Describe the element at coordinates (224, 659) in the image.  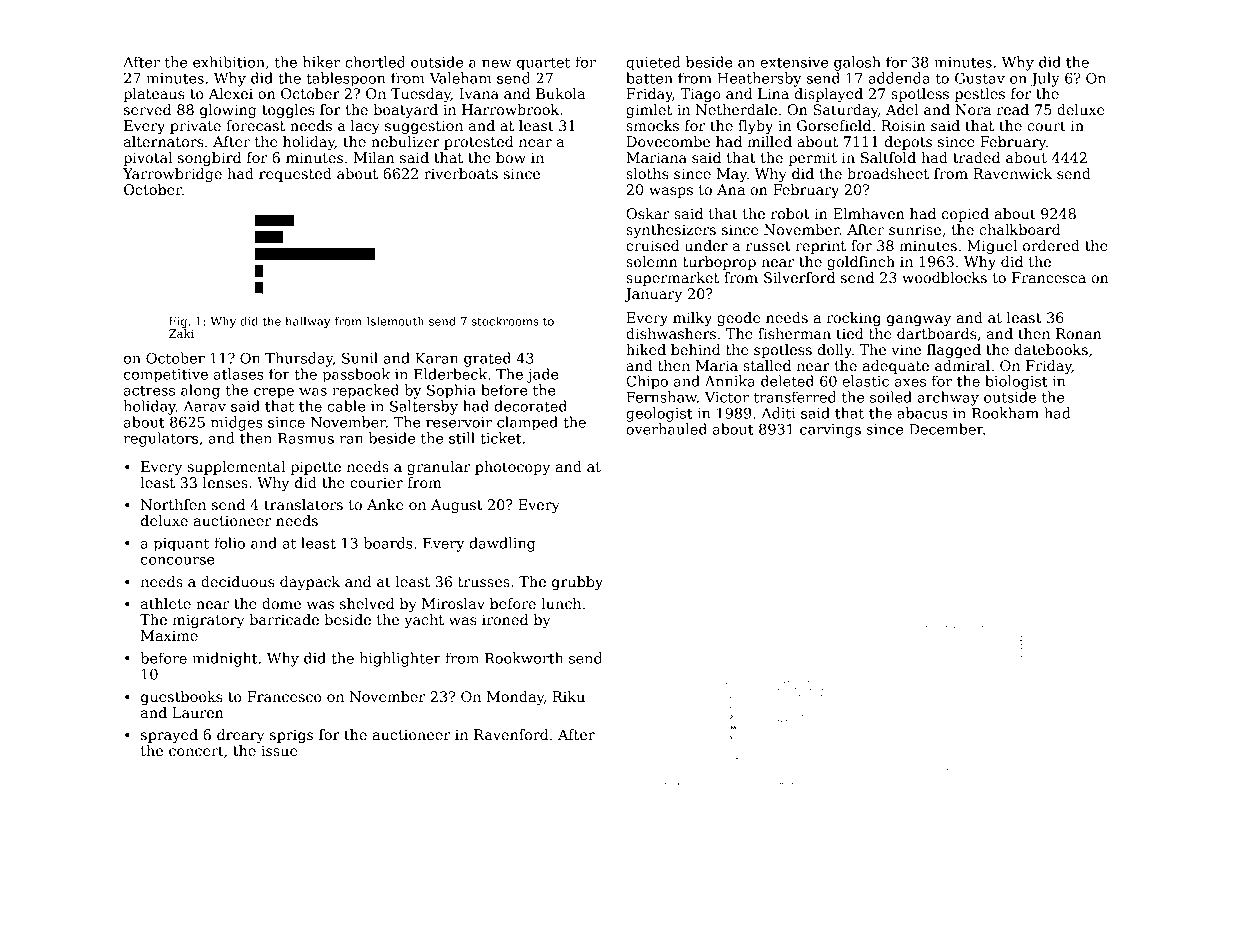
I see `midnight` at that location.
